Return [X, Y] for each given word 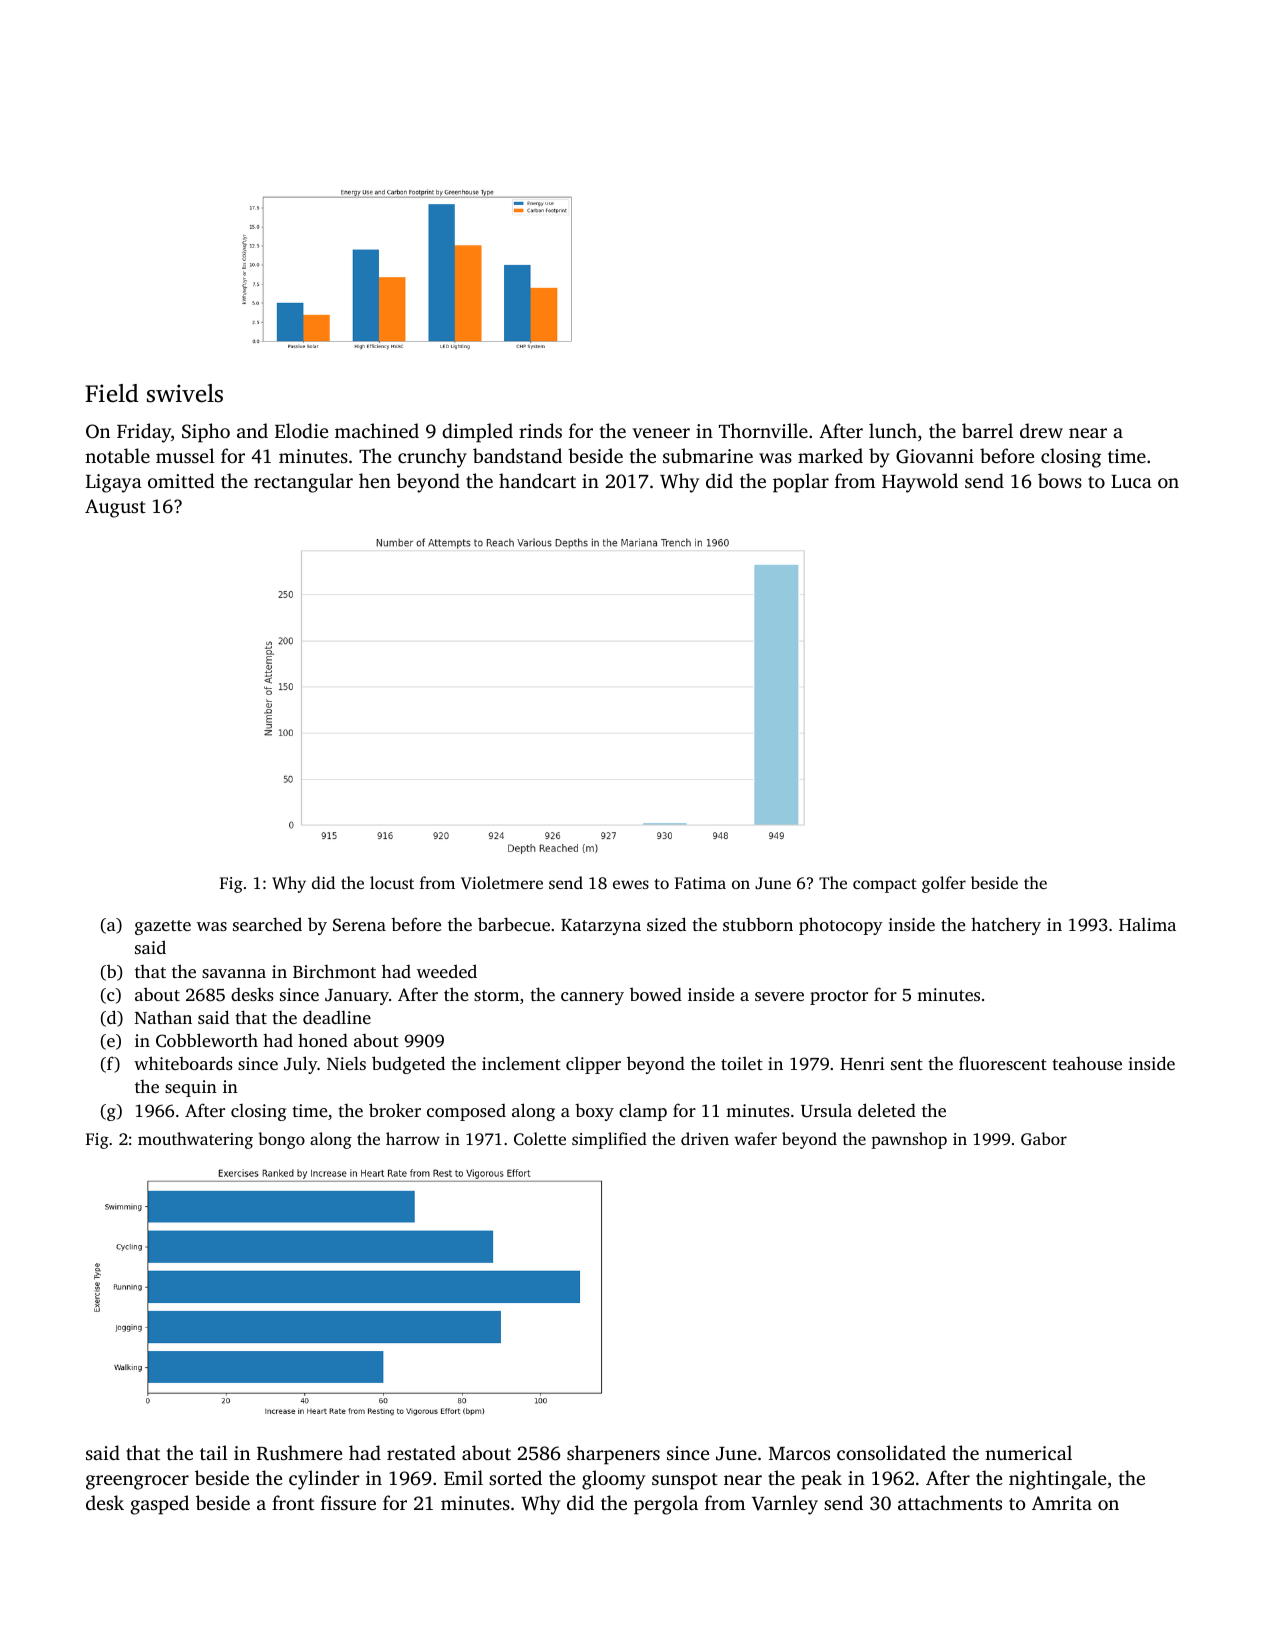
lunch [893, 430]
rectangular [303, 483]
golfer [944, 884]
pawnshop [909, 1140]
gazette [163, 927]
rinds [540, 430]
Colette [540, 1138]
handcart [537, 480]
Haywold [920, 483]
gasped [159, 1505]
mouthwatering [195, 1140]
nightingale [1057, 1480]
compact [885, 885]
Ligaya [114, 483]
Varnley [785, 1505]
